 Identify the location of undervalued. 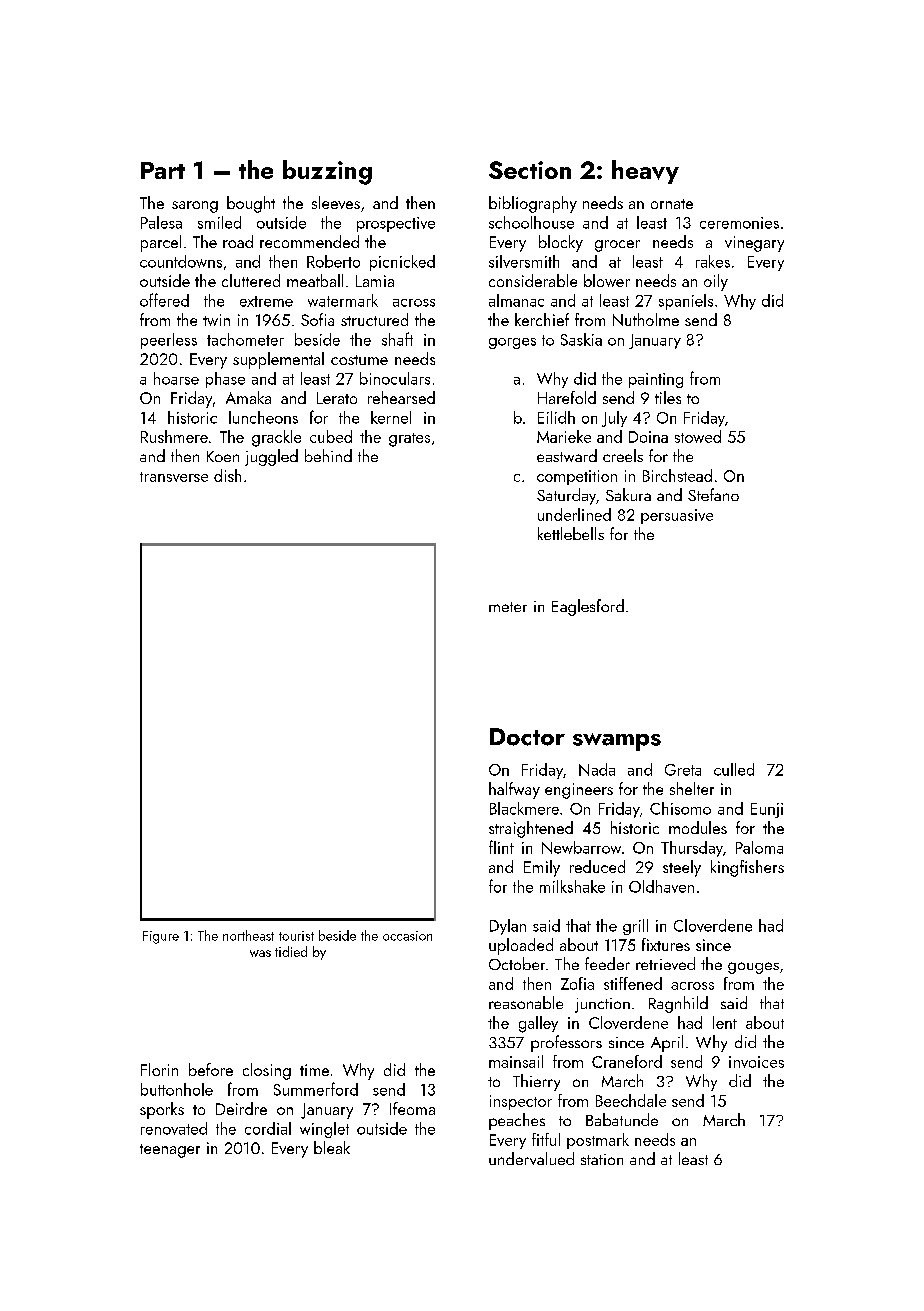
(531, 1158).
